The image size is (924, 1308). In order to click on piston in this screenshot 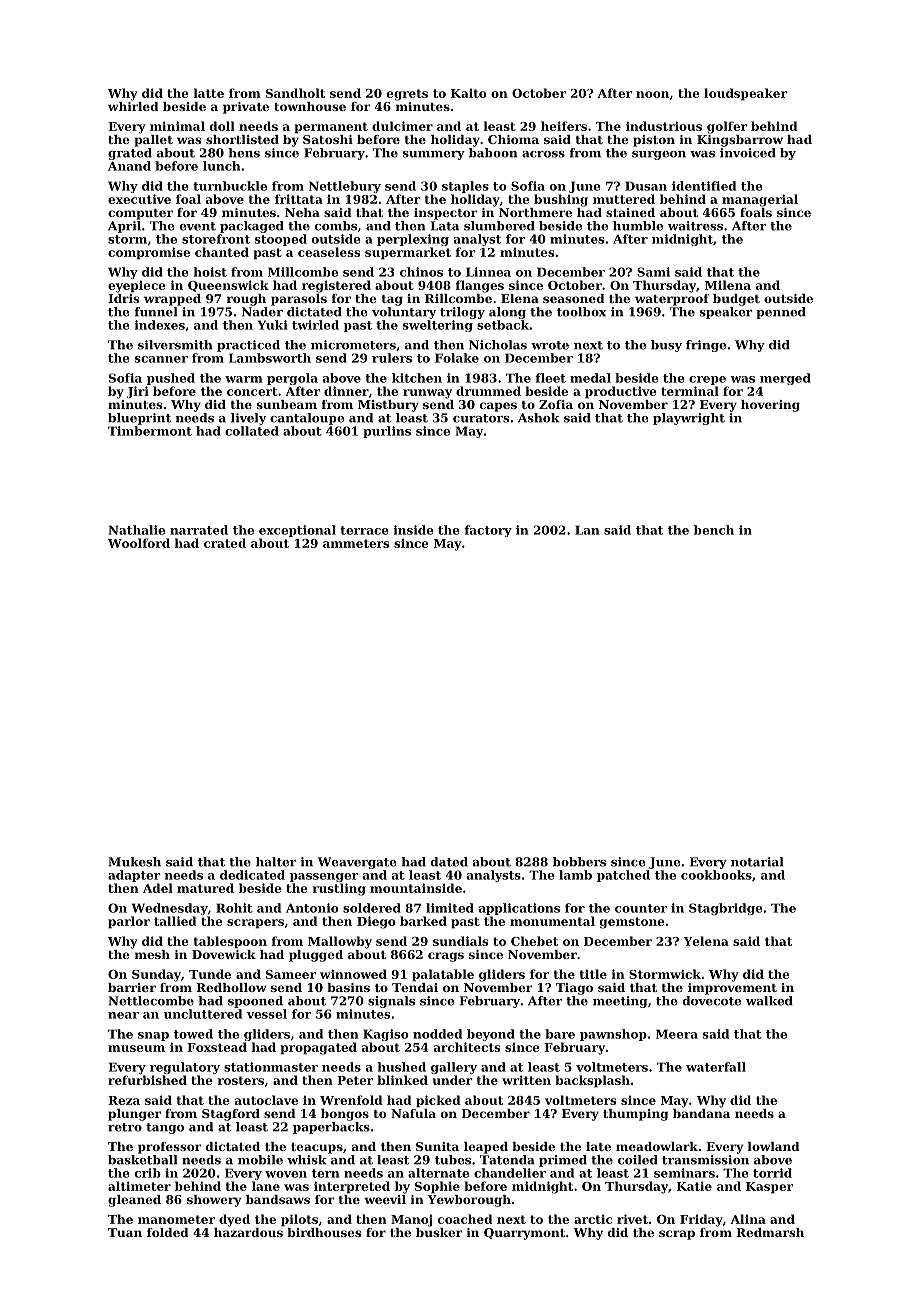, I will do `click(654, 141)`.
